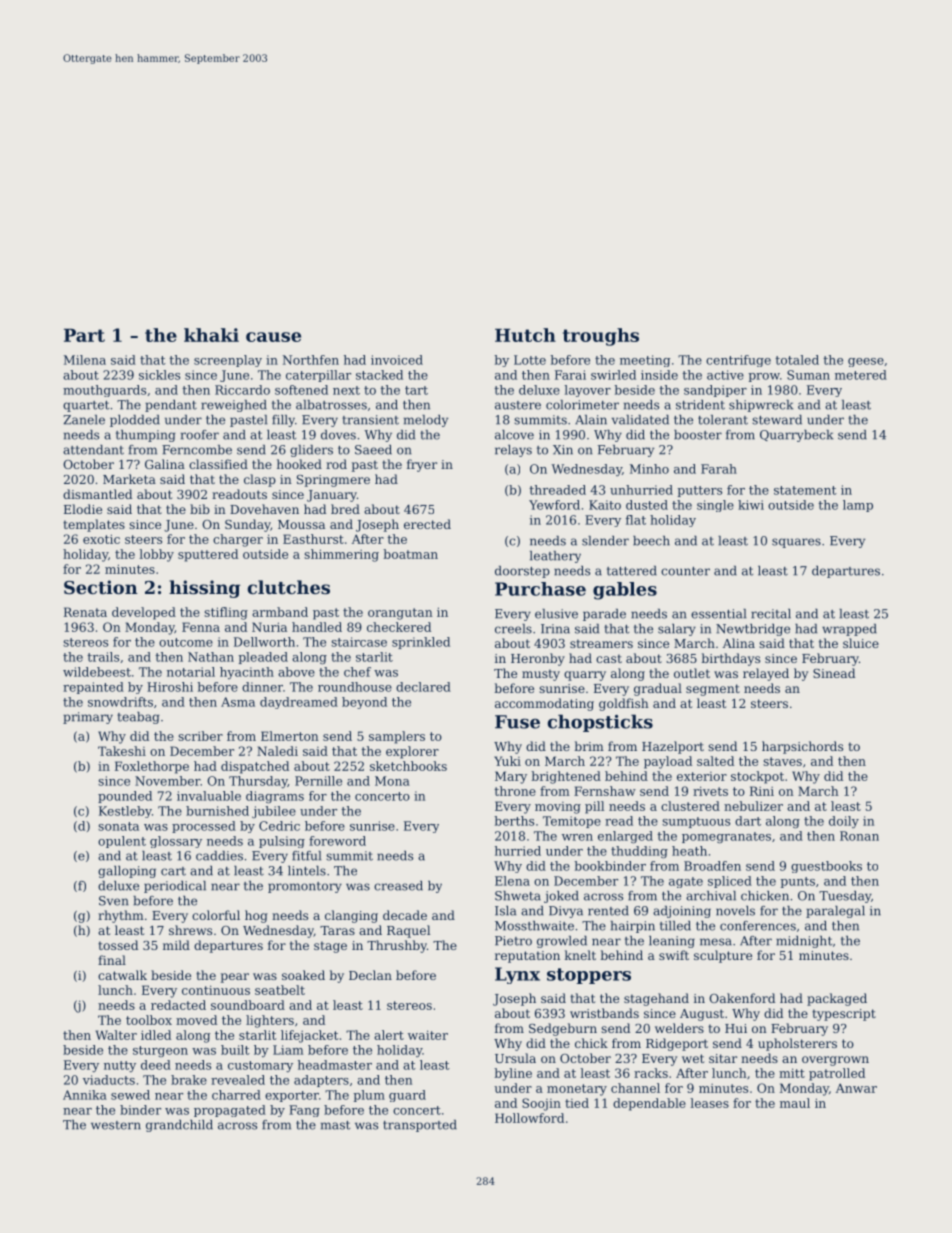 The image size is (952, 1233). I want to click on charred, so click(236, 1095).
